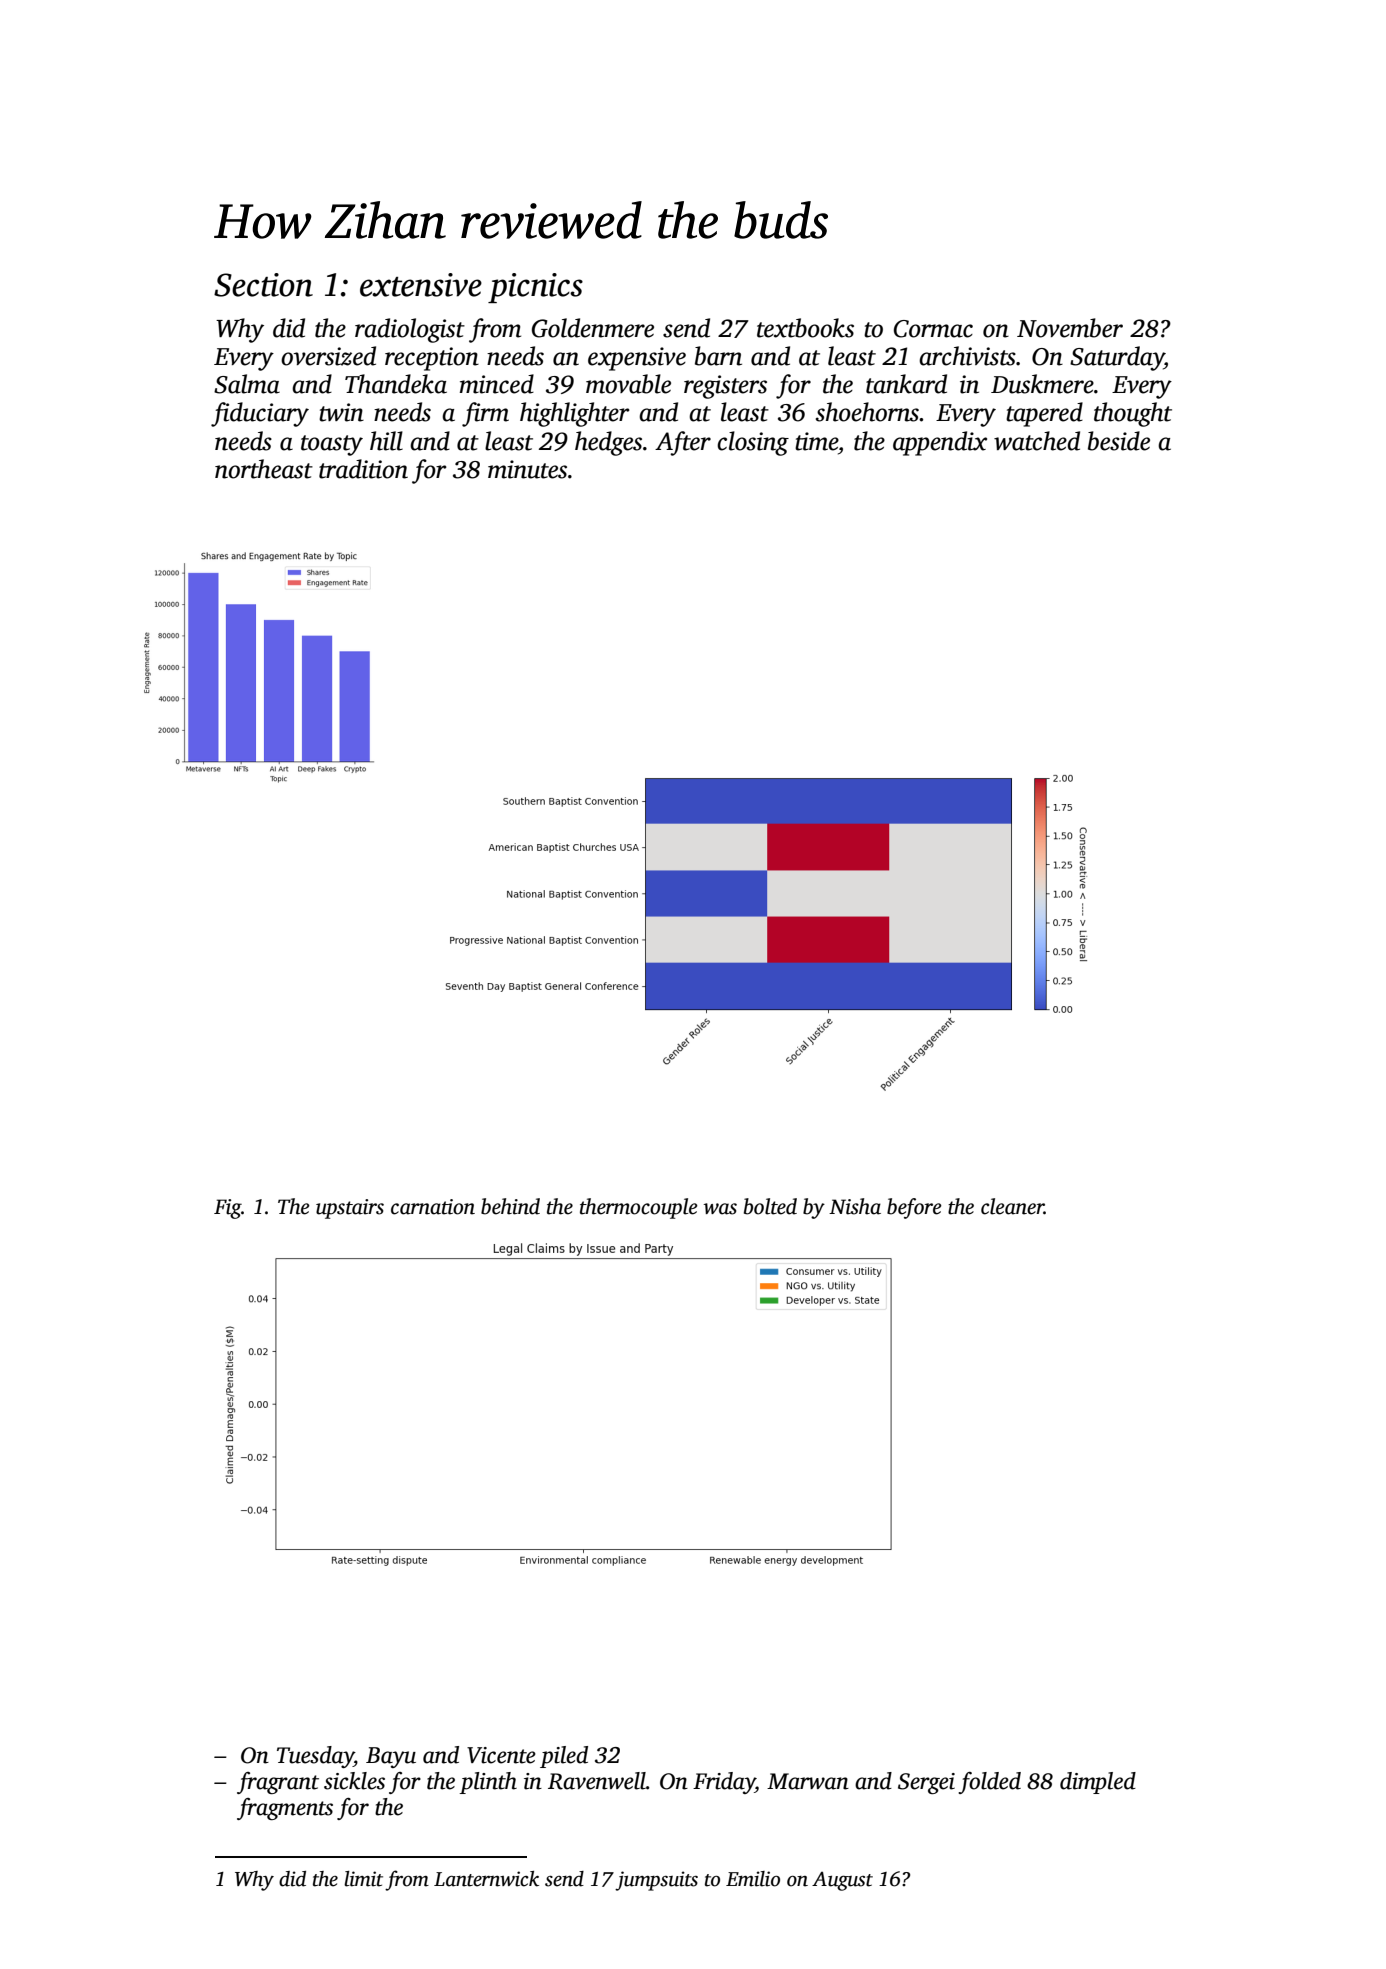 The width and height of the page is (1386, 1969). Describe the element at coordinates (933, 329) in the page. I see `Cormac` at that location.
